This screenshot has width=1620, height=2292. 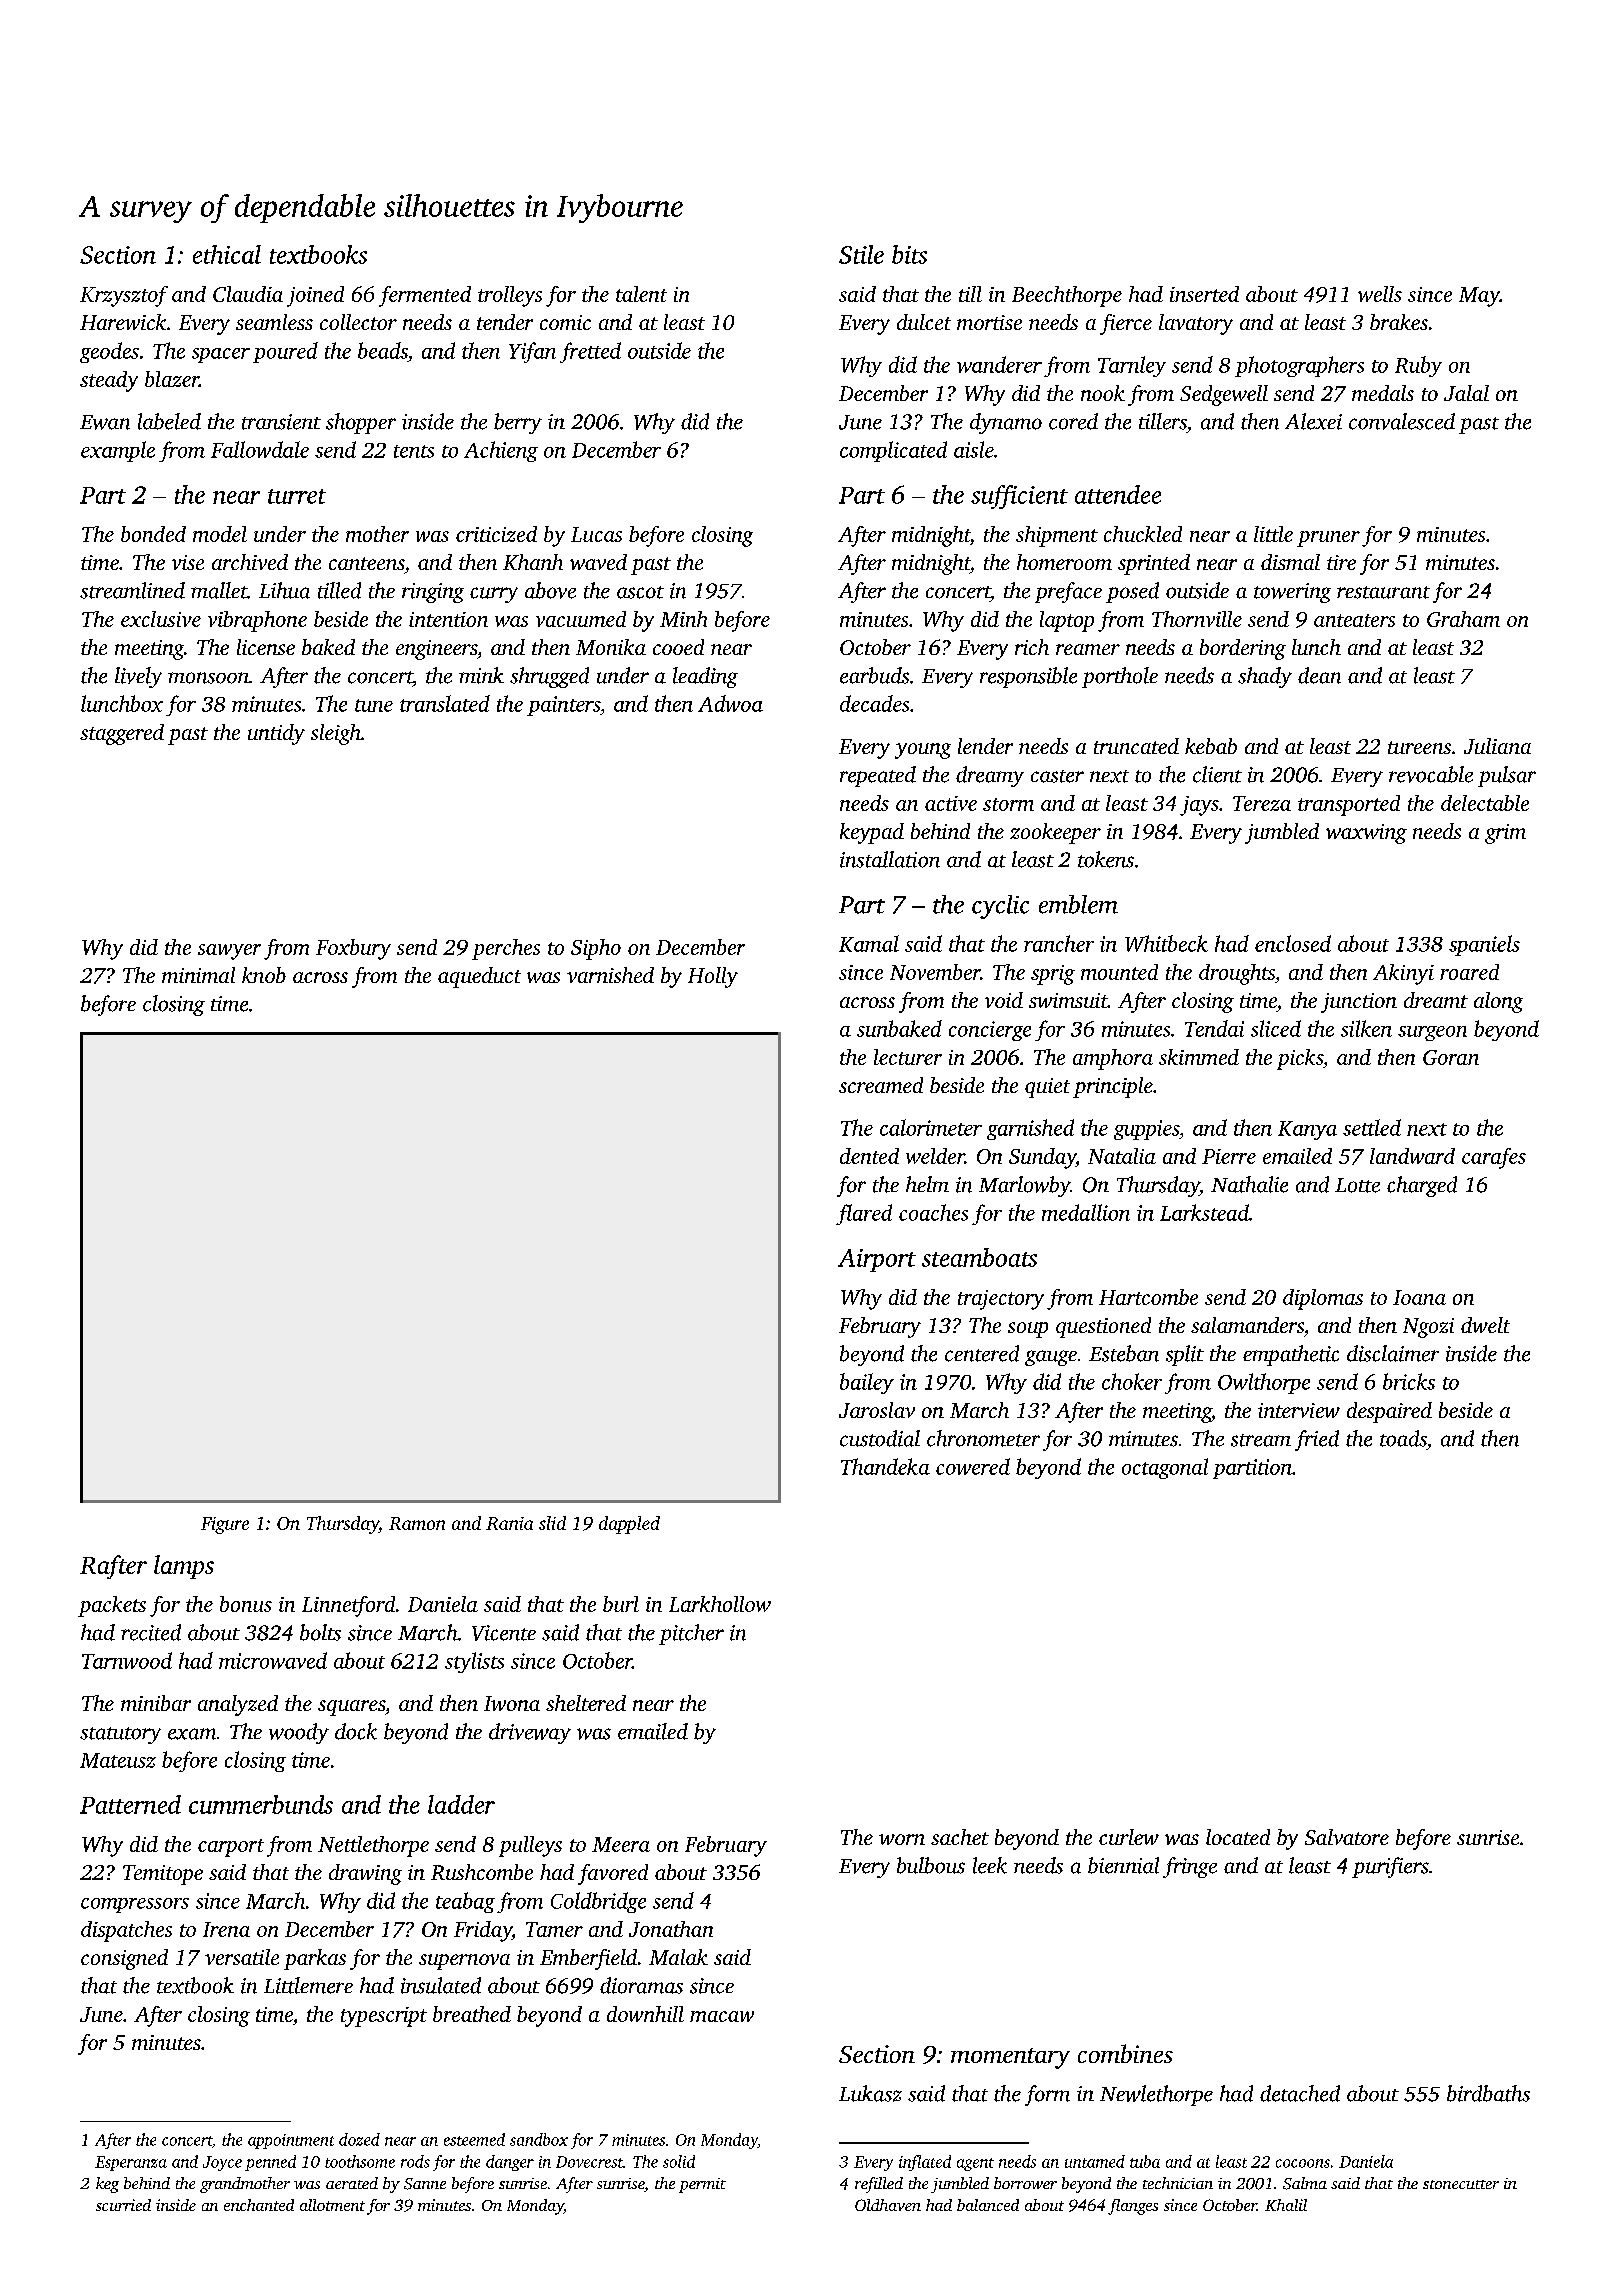 What do you see at coordinates (1243, 649) in the screenshot?
I see `bordering` at bounding box center [1243, 649].
